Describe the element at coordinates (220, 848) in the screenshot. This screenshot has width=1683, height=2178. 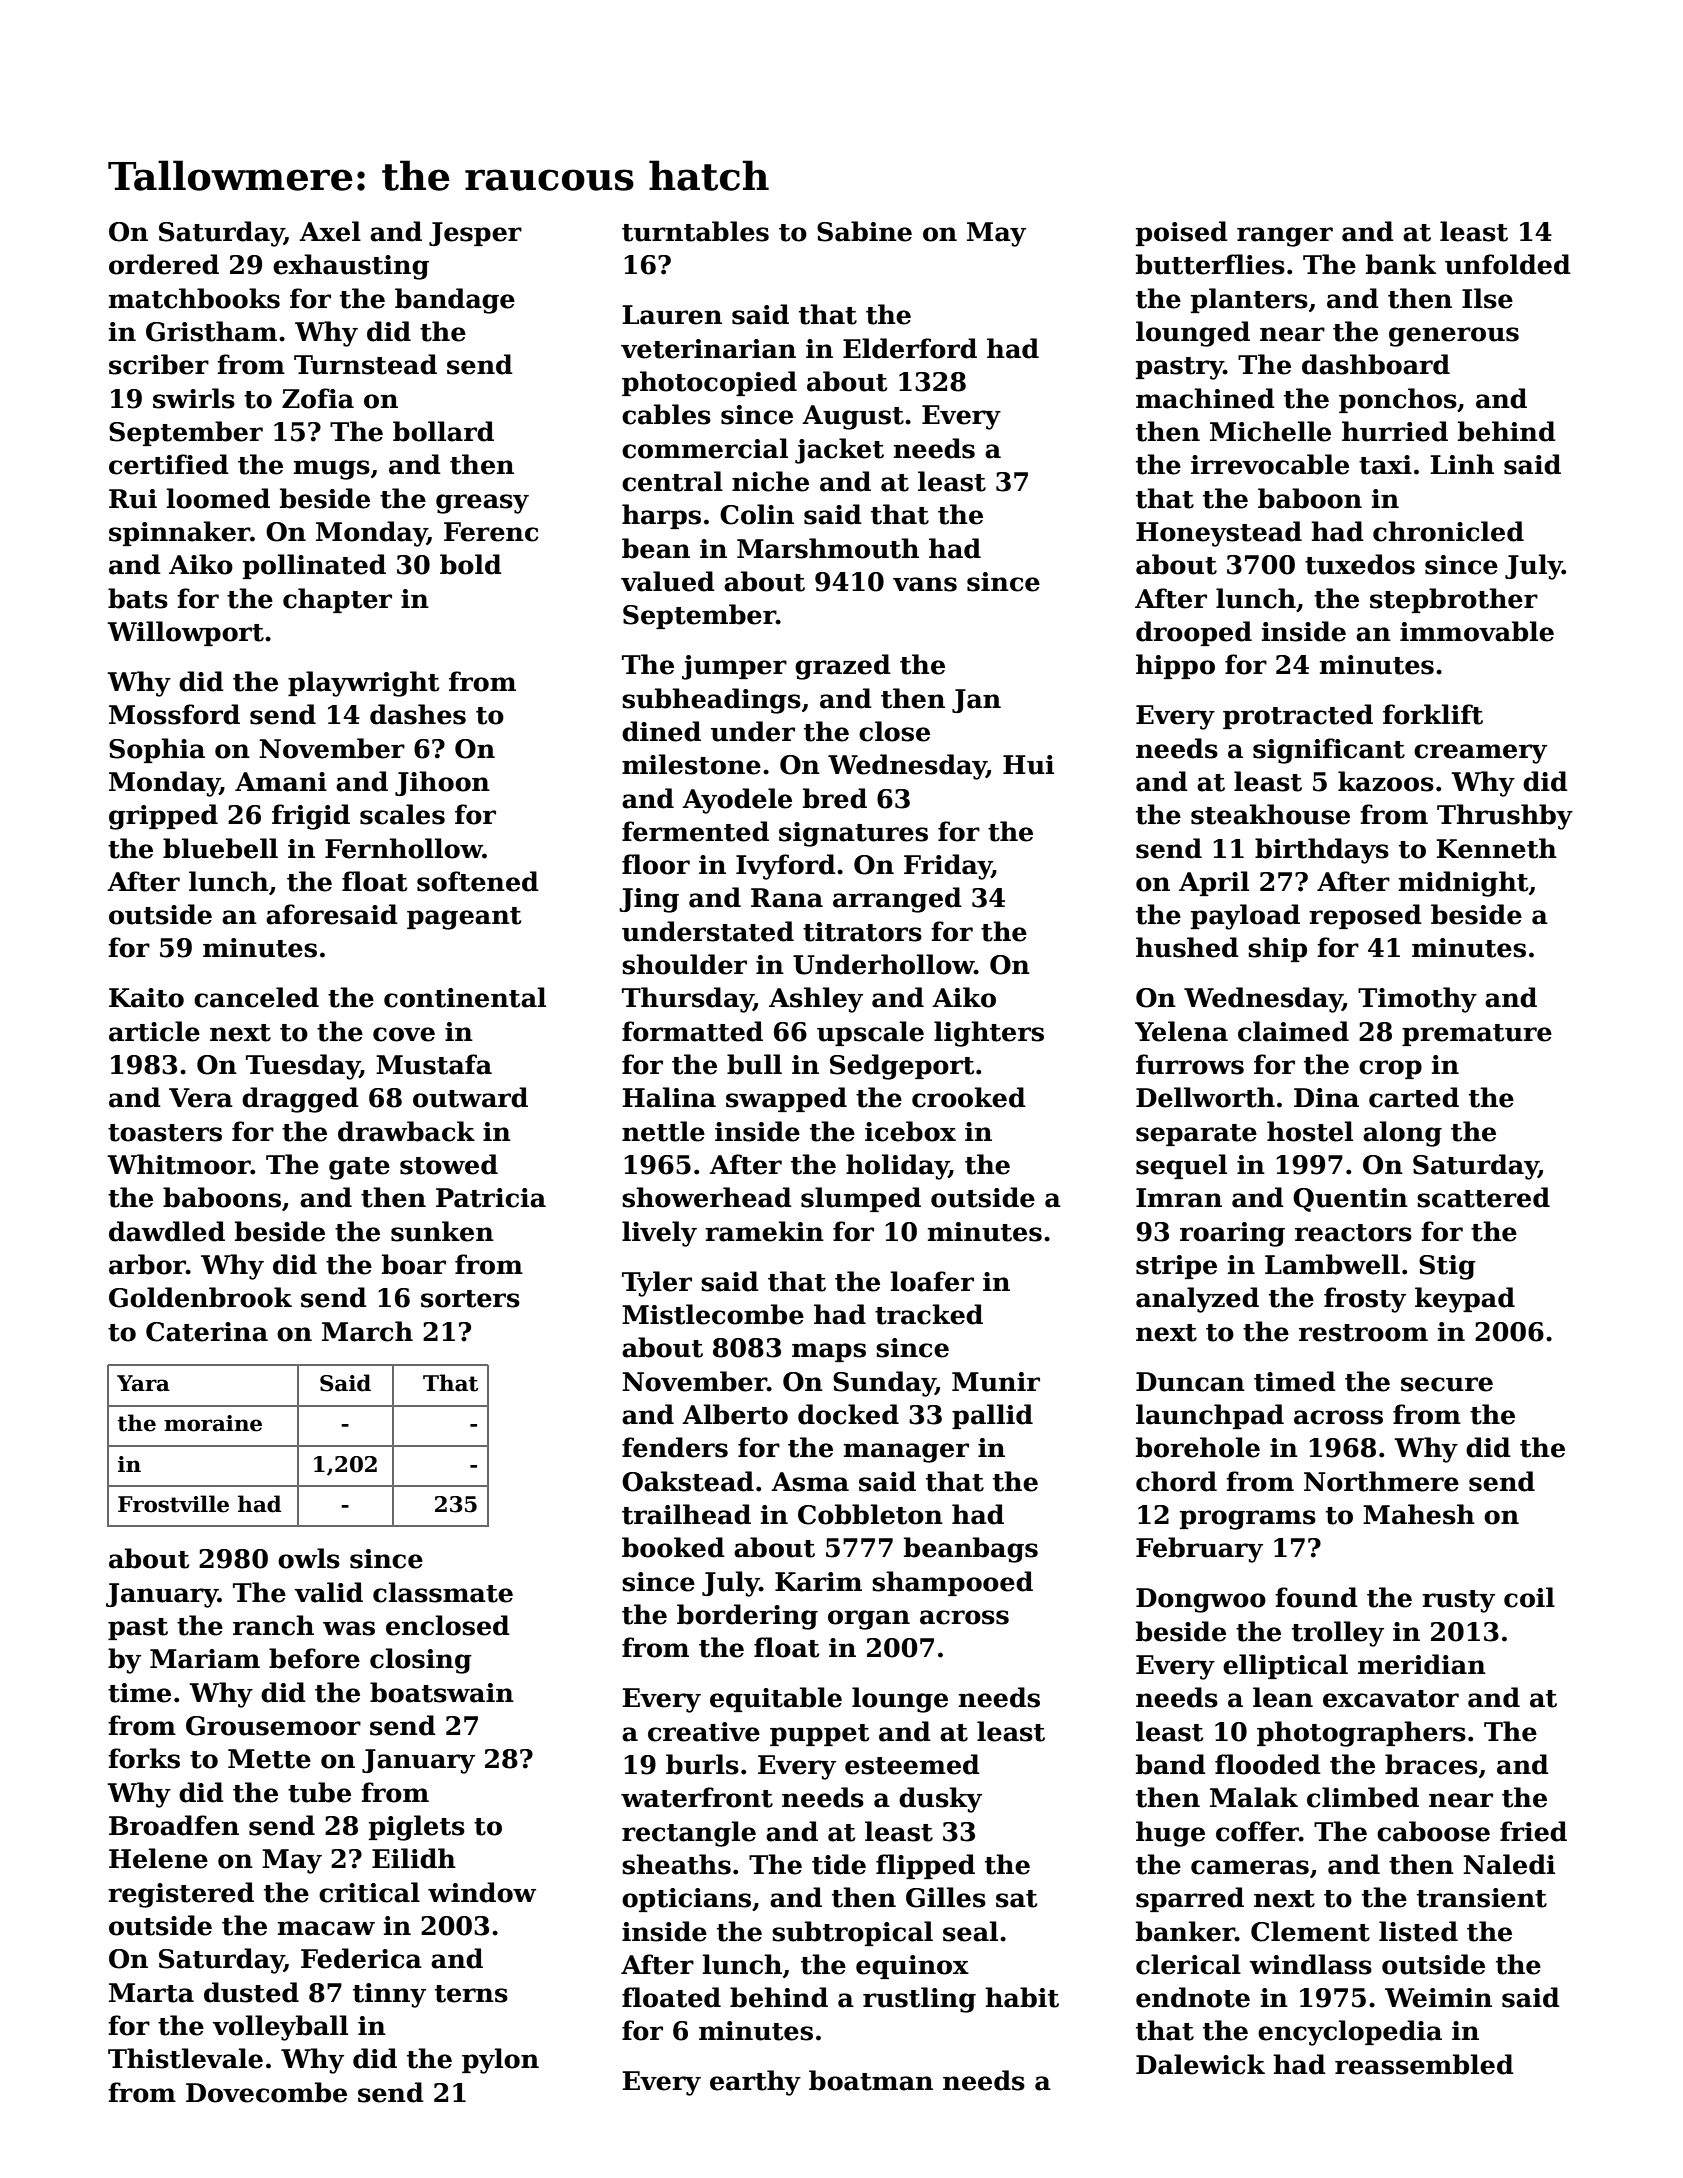
I see `bluebell` at that location.
